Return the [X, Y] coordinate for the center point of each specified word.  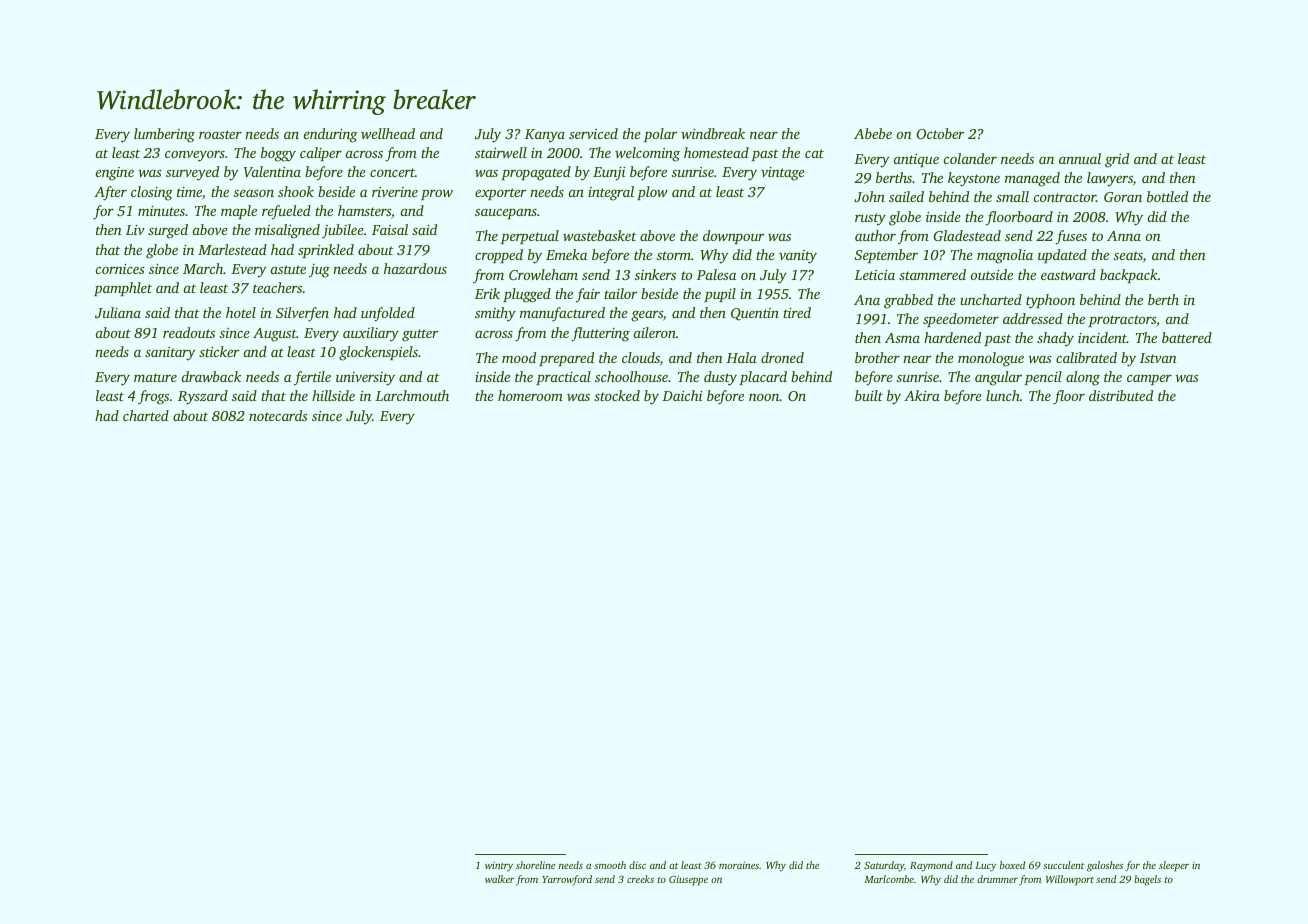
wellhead [388, 133]
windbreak [713, 133]
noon [764, 397]
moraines [739, 865]
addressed [1033, 318]
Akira [922, 395]
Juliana [118, 312]
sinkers [655, 274]
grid [1117, 160]
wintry [499, 867]
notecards [278, 415]
